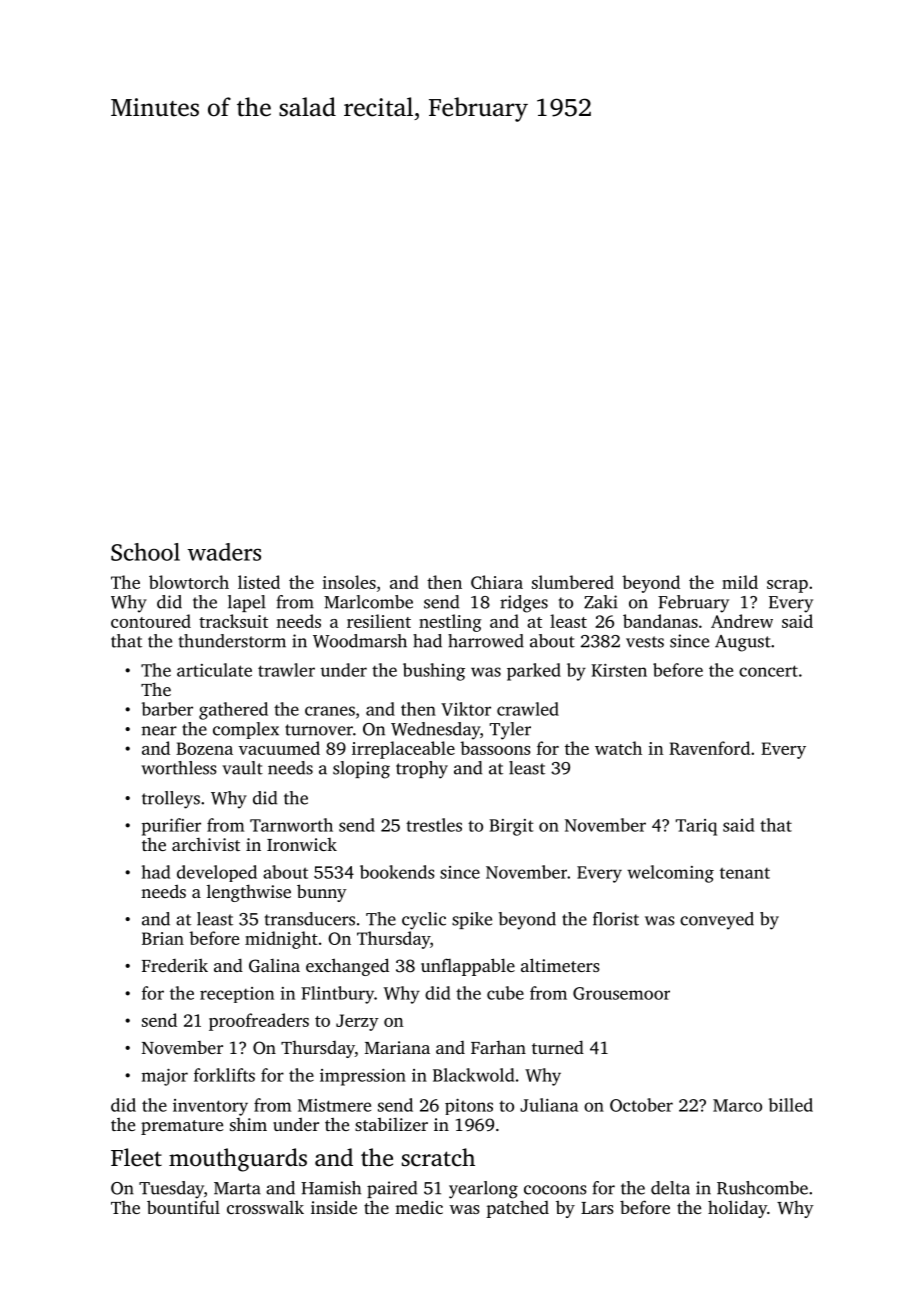  What do you see at coordinates (528, 709) in the image?
I see `crawled` at bounding box center [528, 709].
